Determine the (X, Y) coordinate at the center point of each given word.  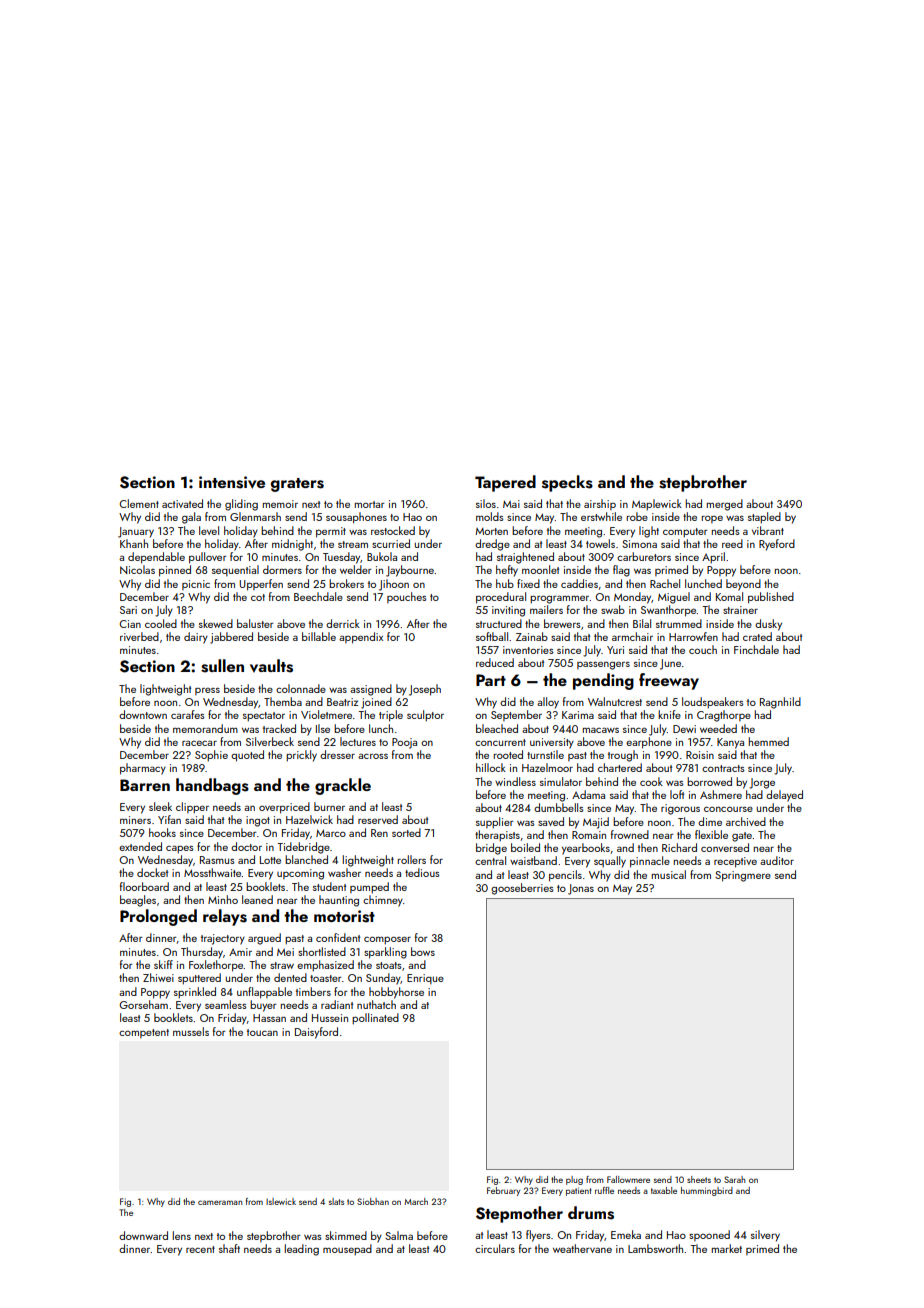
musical (669, 874)
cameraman (220, 1202)
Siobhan (373, 1201)
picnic (196, 585)
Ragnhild (780, 703)
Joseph (425, 690)
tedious (422, 872)
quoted (247, 756)
